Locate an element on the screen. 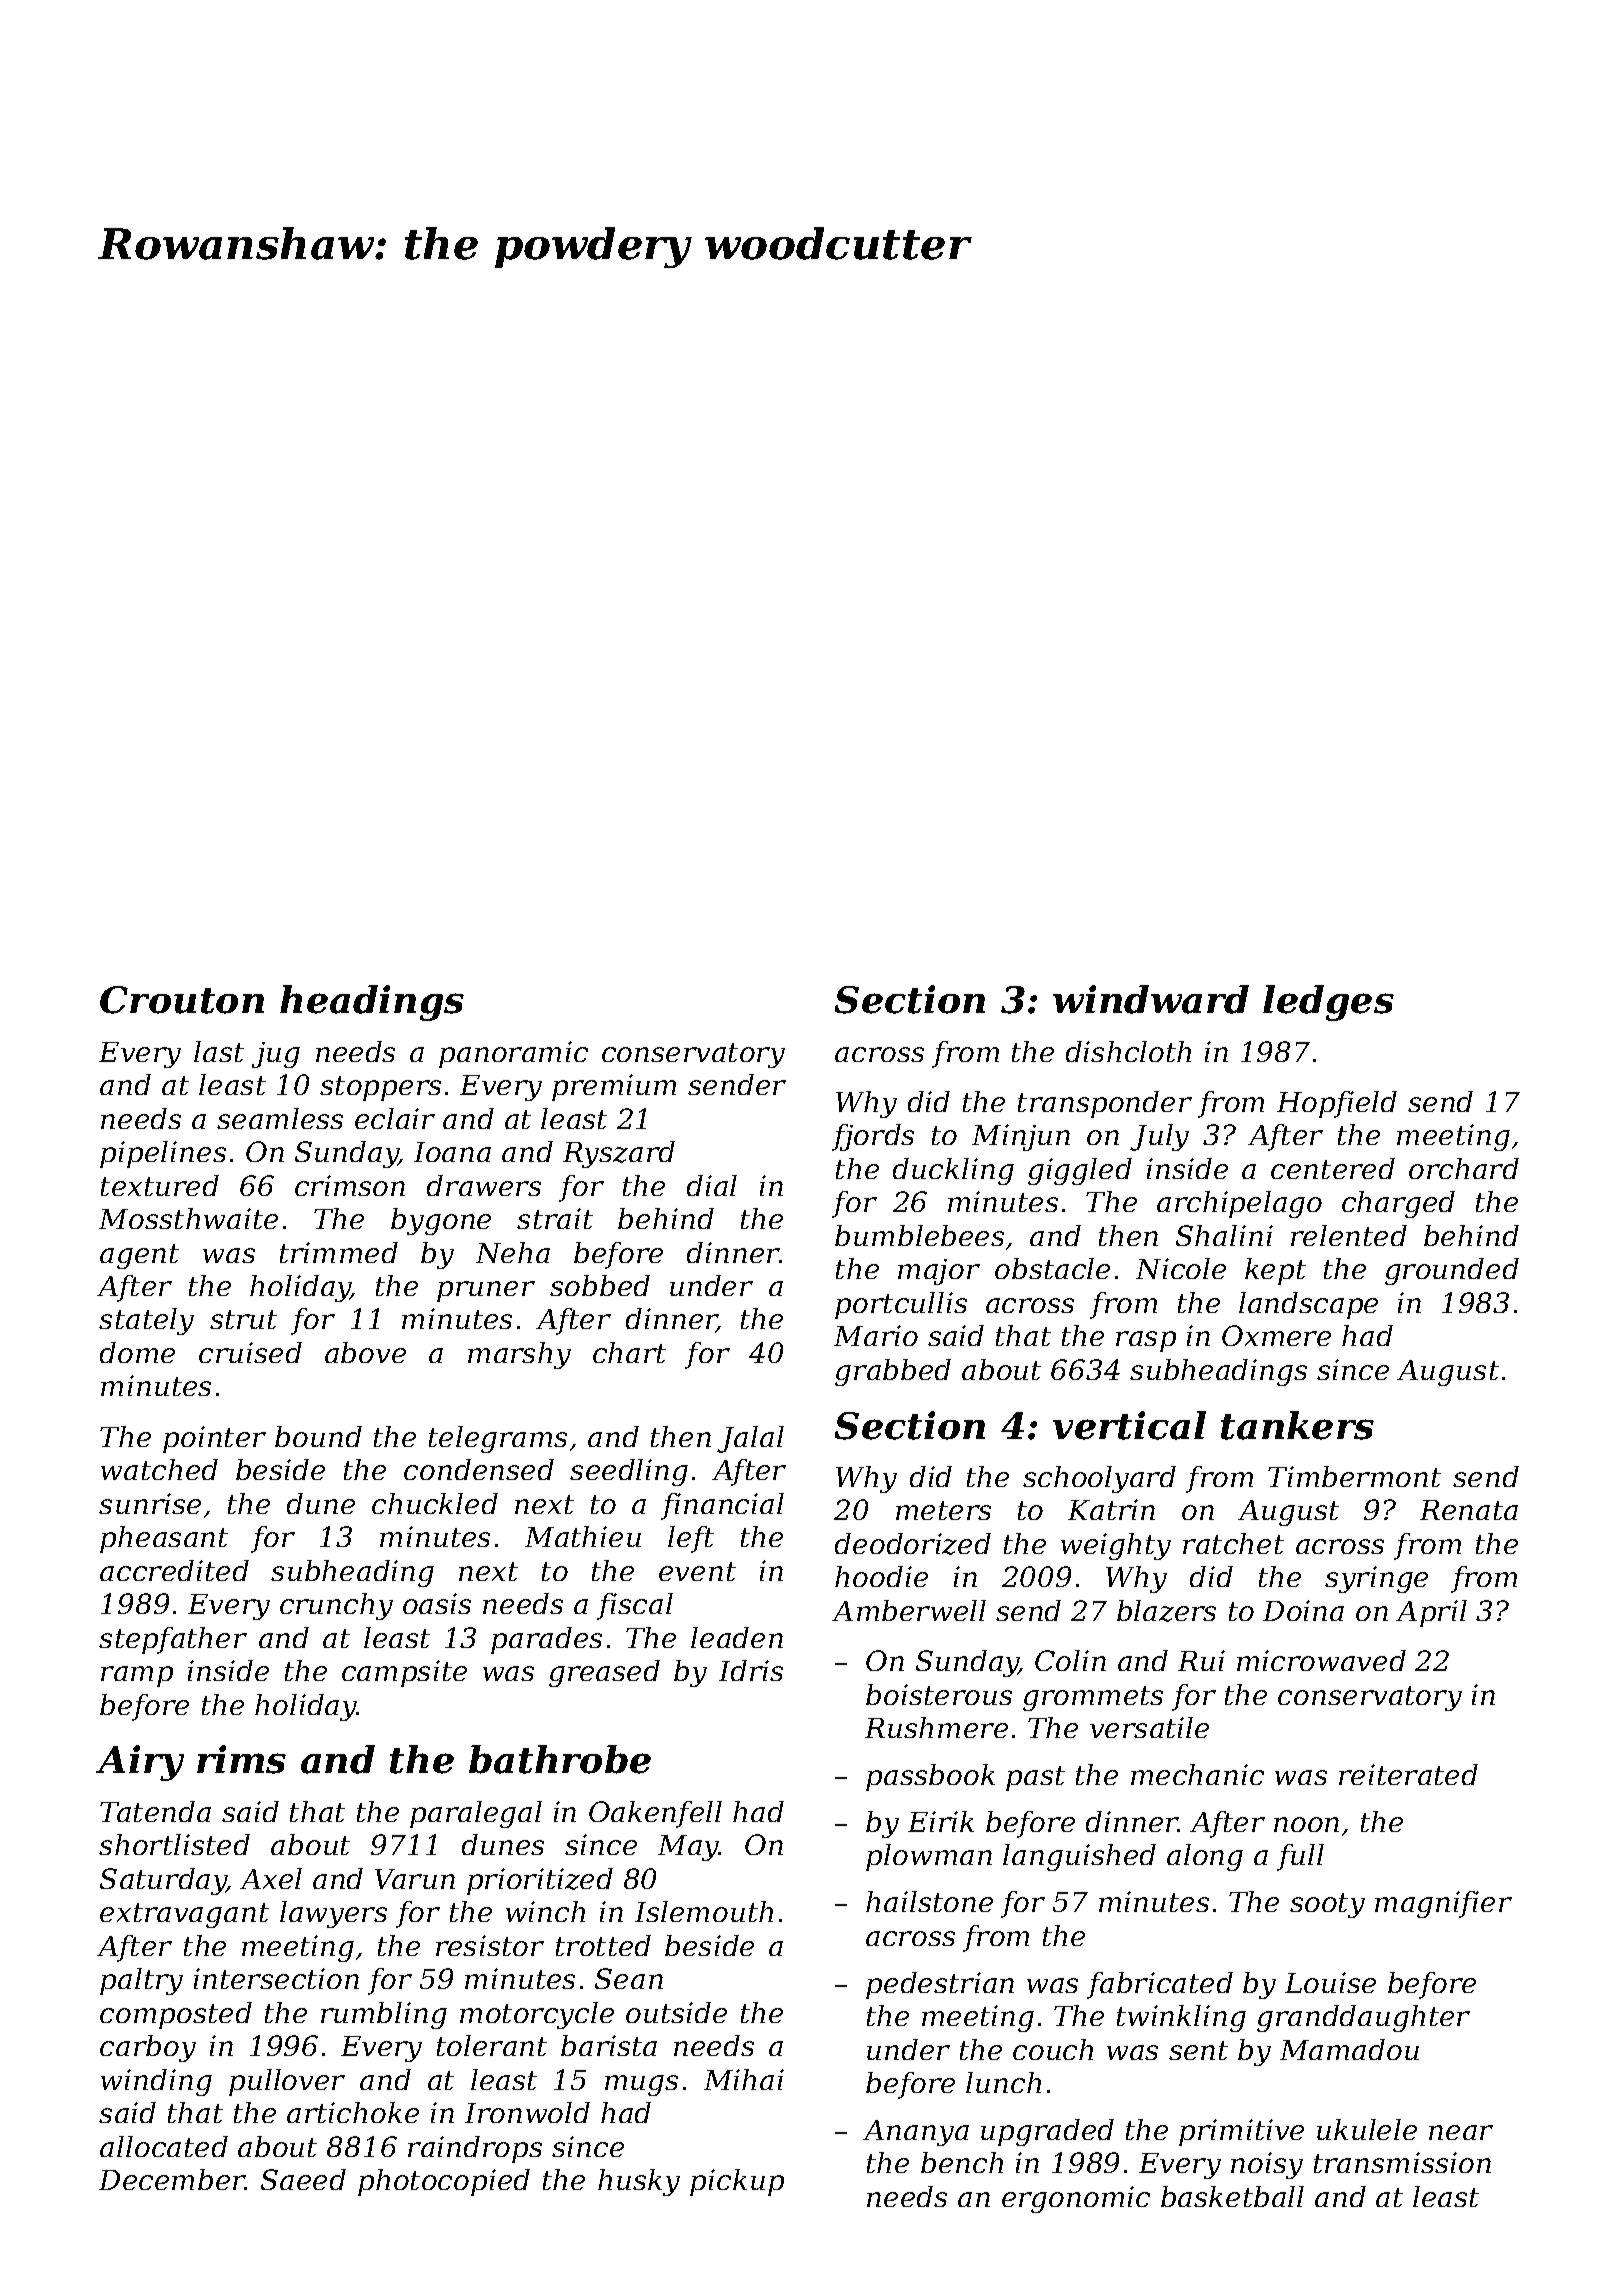  dial is located at coordinates (712, 1185).
